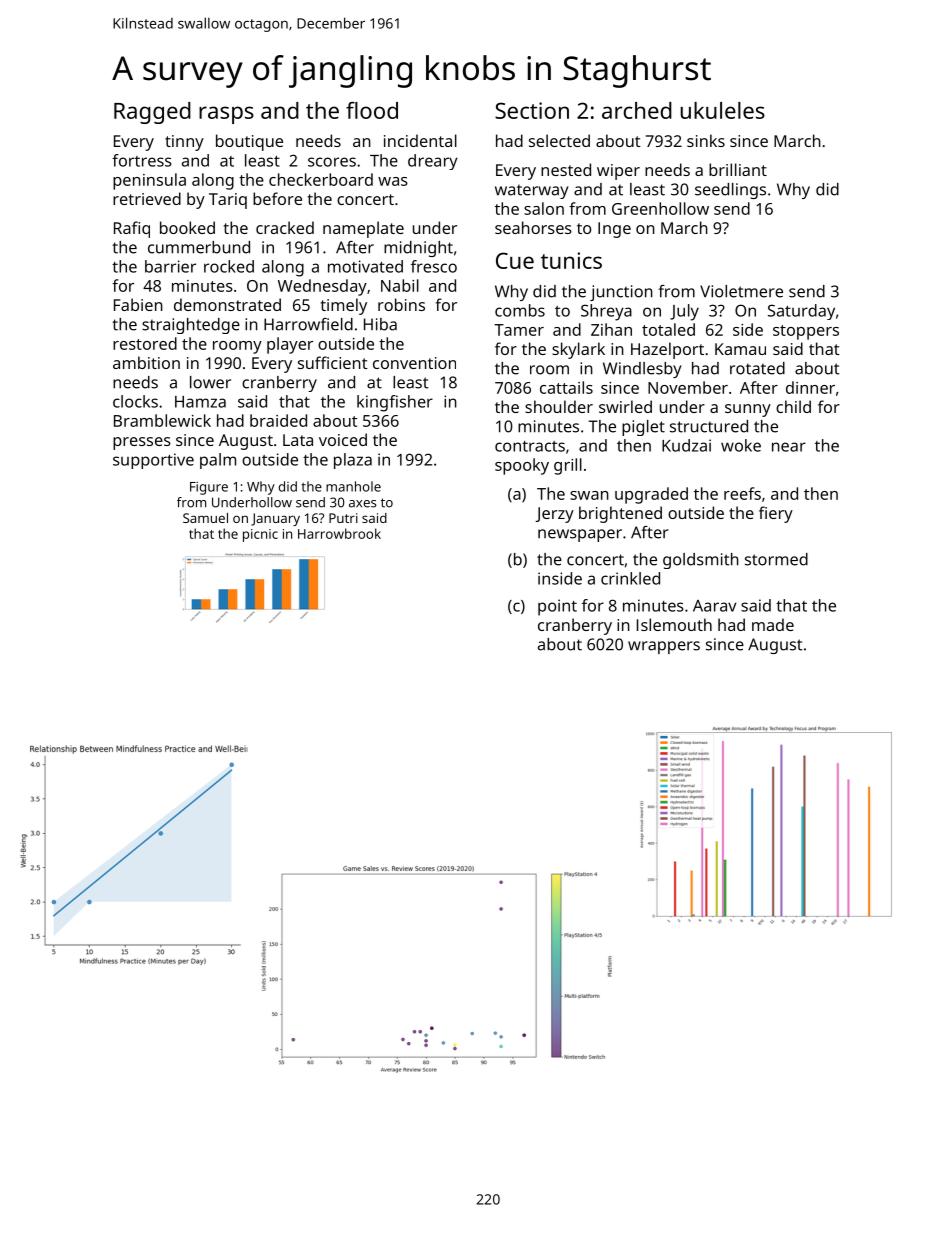 The height and width of the image is (1233, 952). What do you see at coordinates (742, 493) in the image?
I see `reefs` at bounding box center [742, 493].
